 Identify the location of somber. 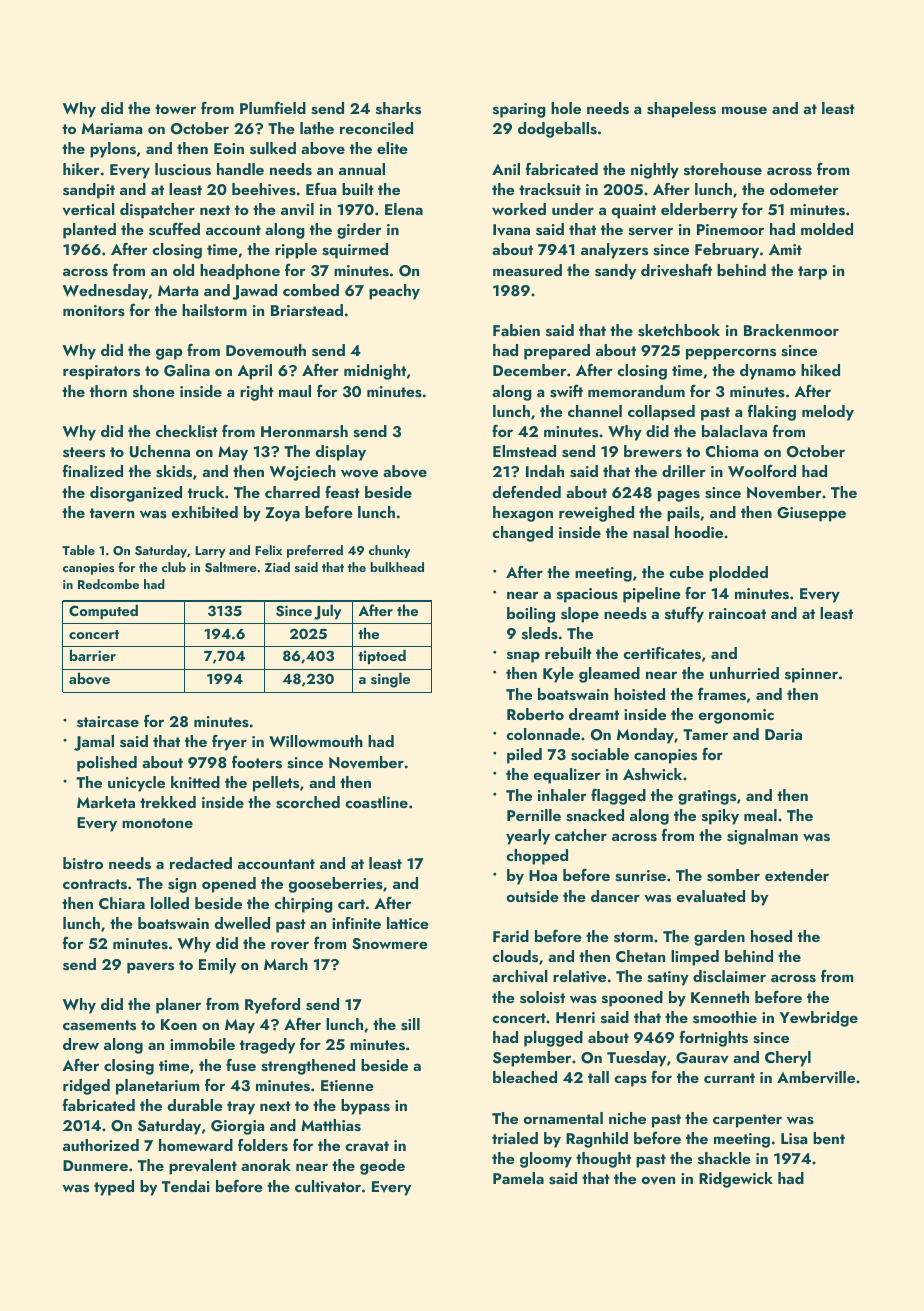
(733, 875).
